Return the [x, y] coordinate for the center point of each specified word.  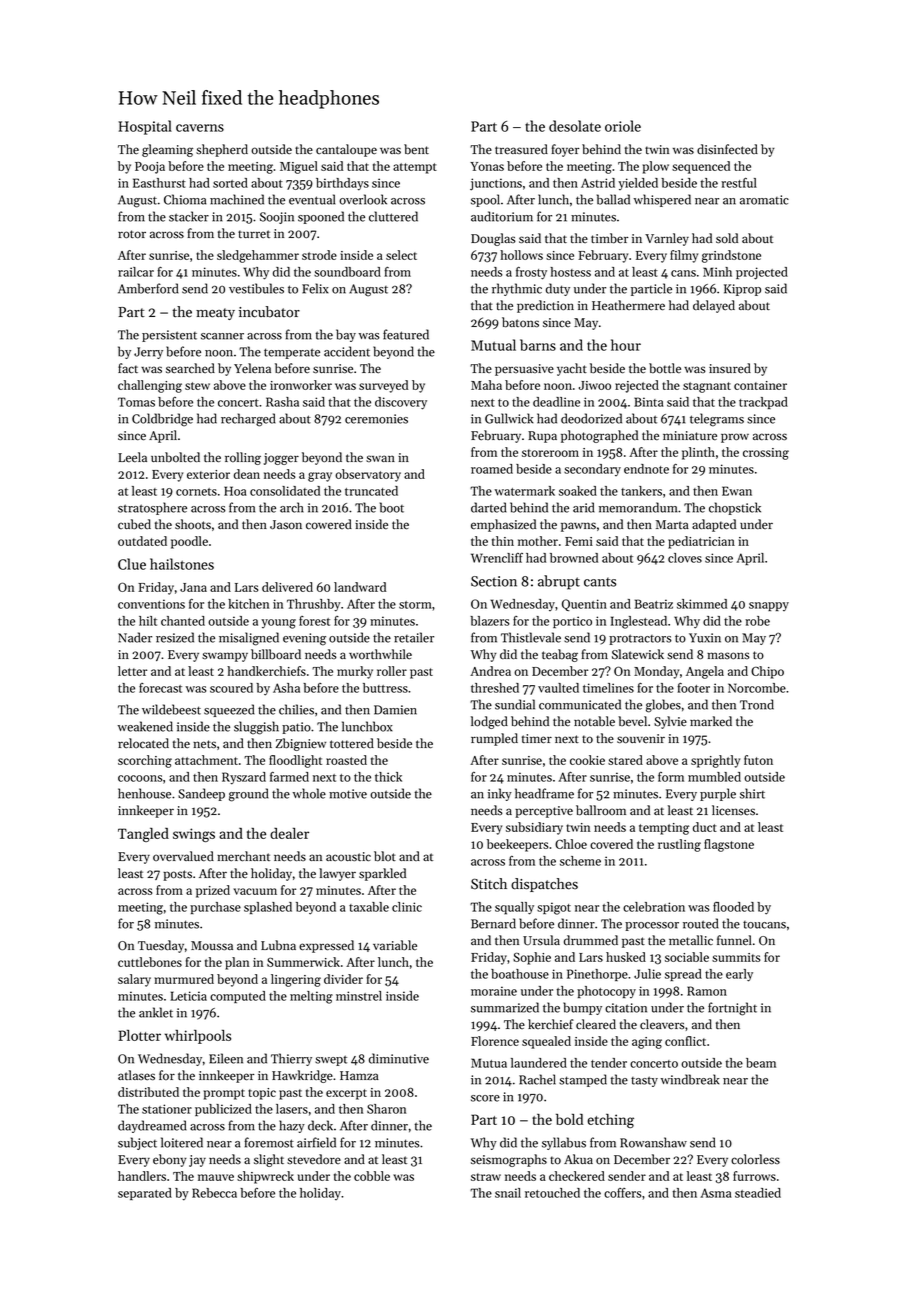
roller [392, 671]
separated [145, 1194]
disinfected [727, 149]
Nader [135, 637]
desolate [575, 126]
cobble [372, 1176]
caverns [200, 128]
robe [757, 621]
